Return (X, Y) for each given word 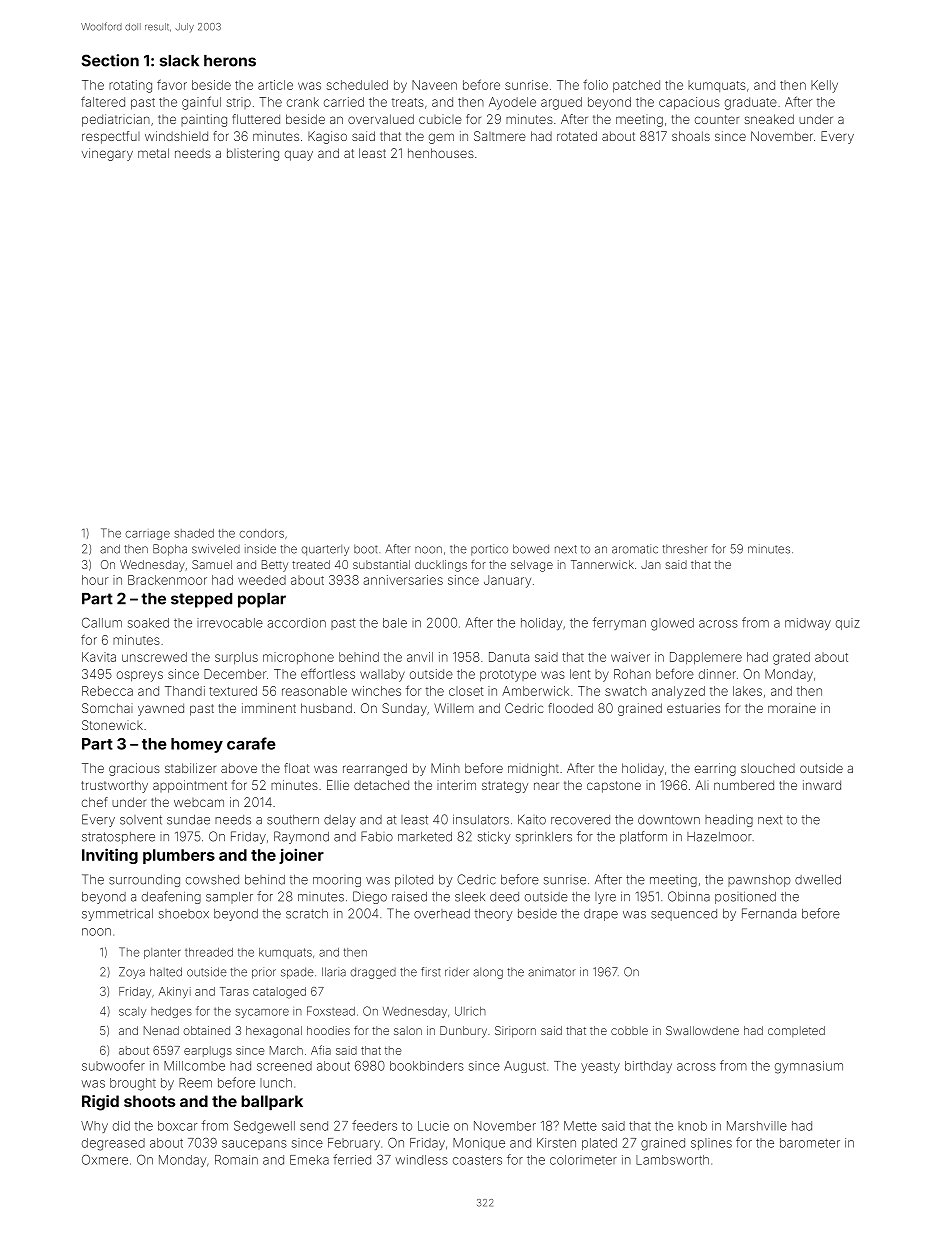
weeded (262, 580)
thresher (685, 549)
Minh (445, 768)
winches (376, 691)
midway (808, 624)
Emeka (309, 1160)
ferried (352, 1159)
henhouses (441, 153)
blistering (253, 154)
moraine (792, 708)
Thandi (185, 691)
